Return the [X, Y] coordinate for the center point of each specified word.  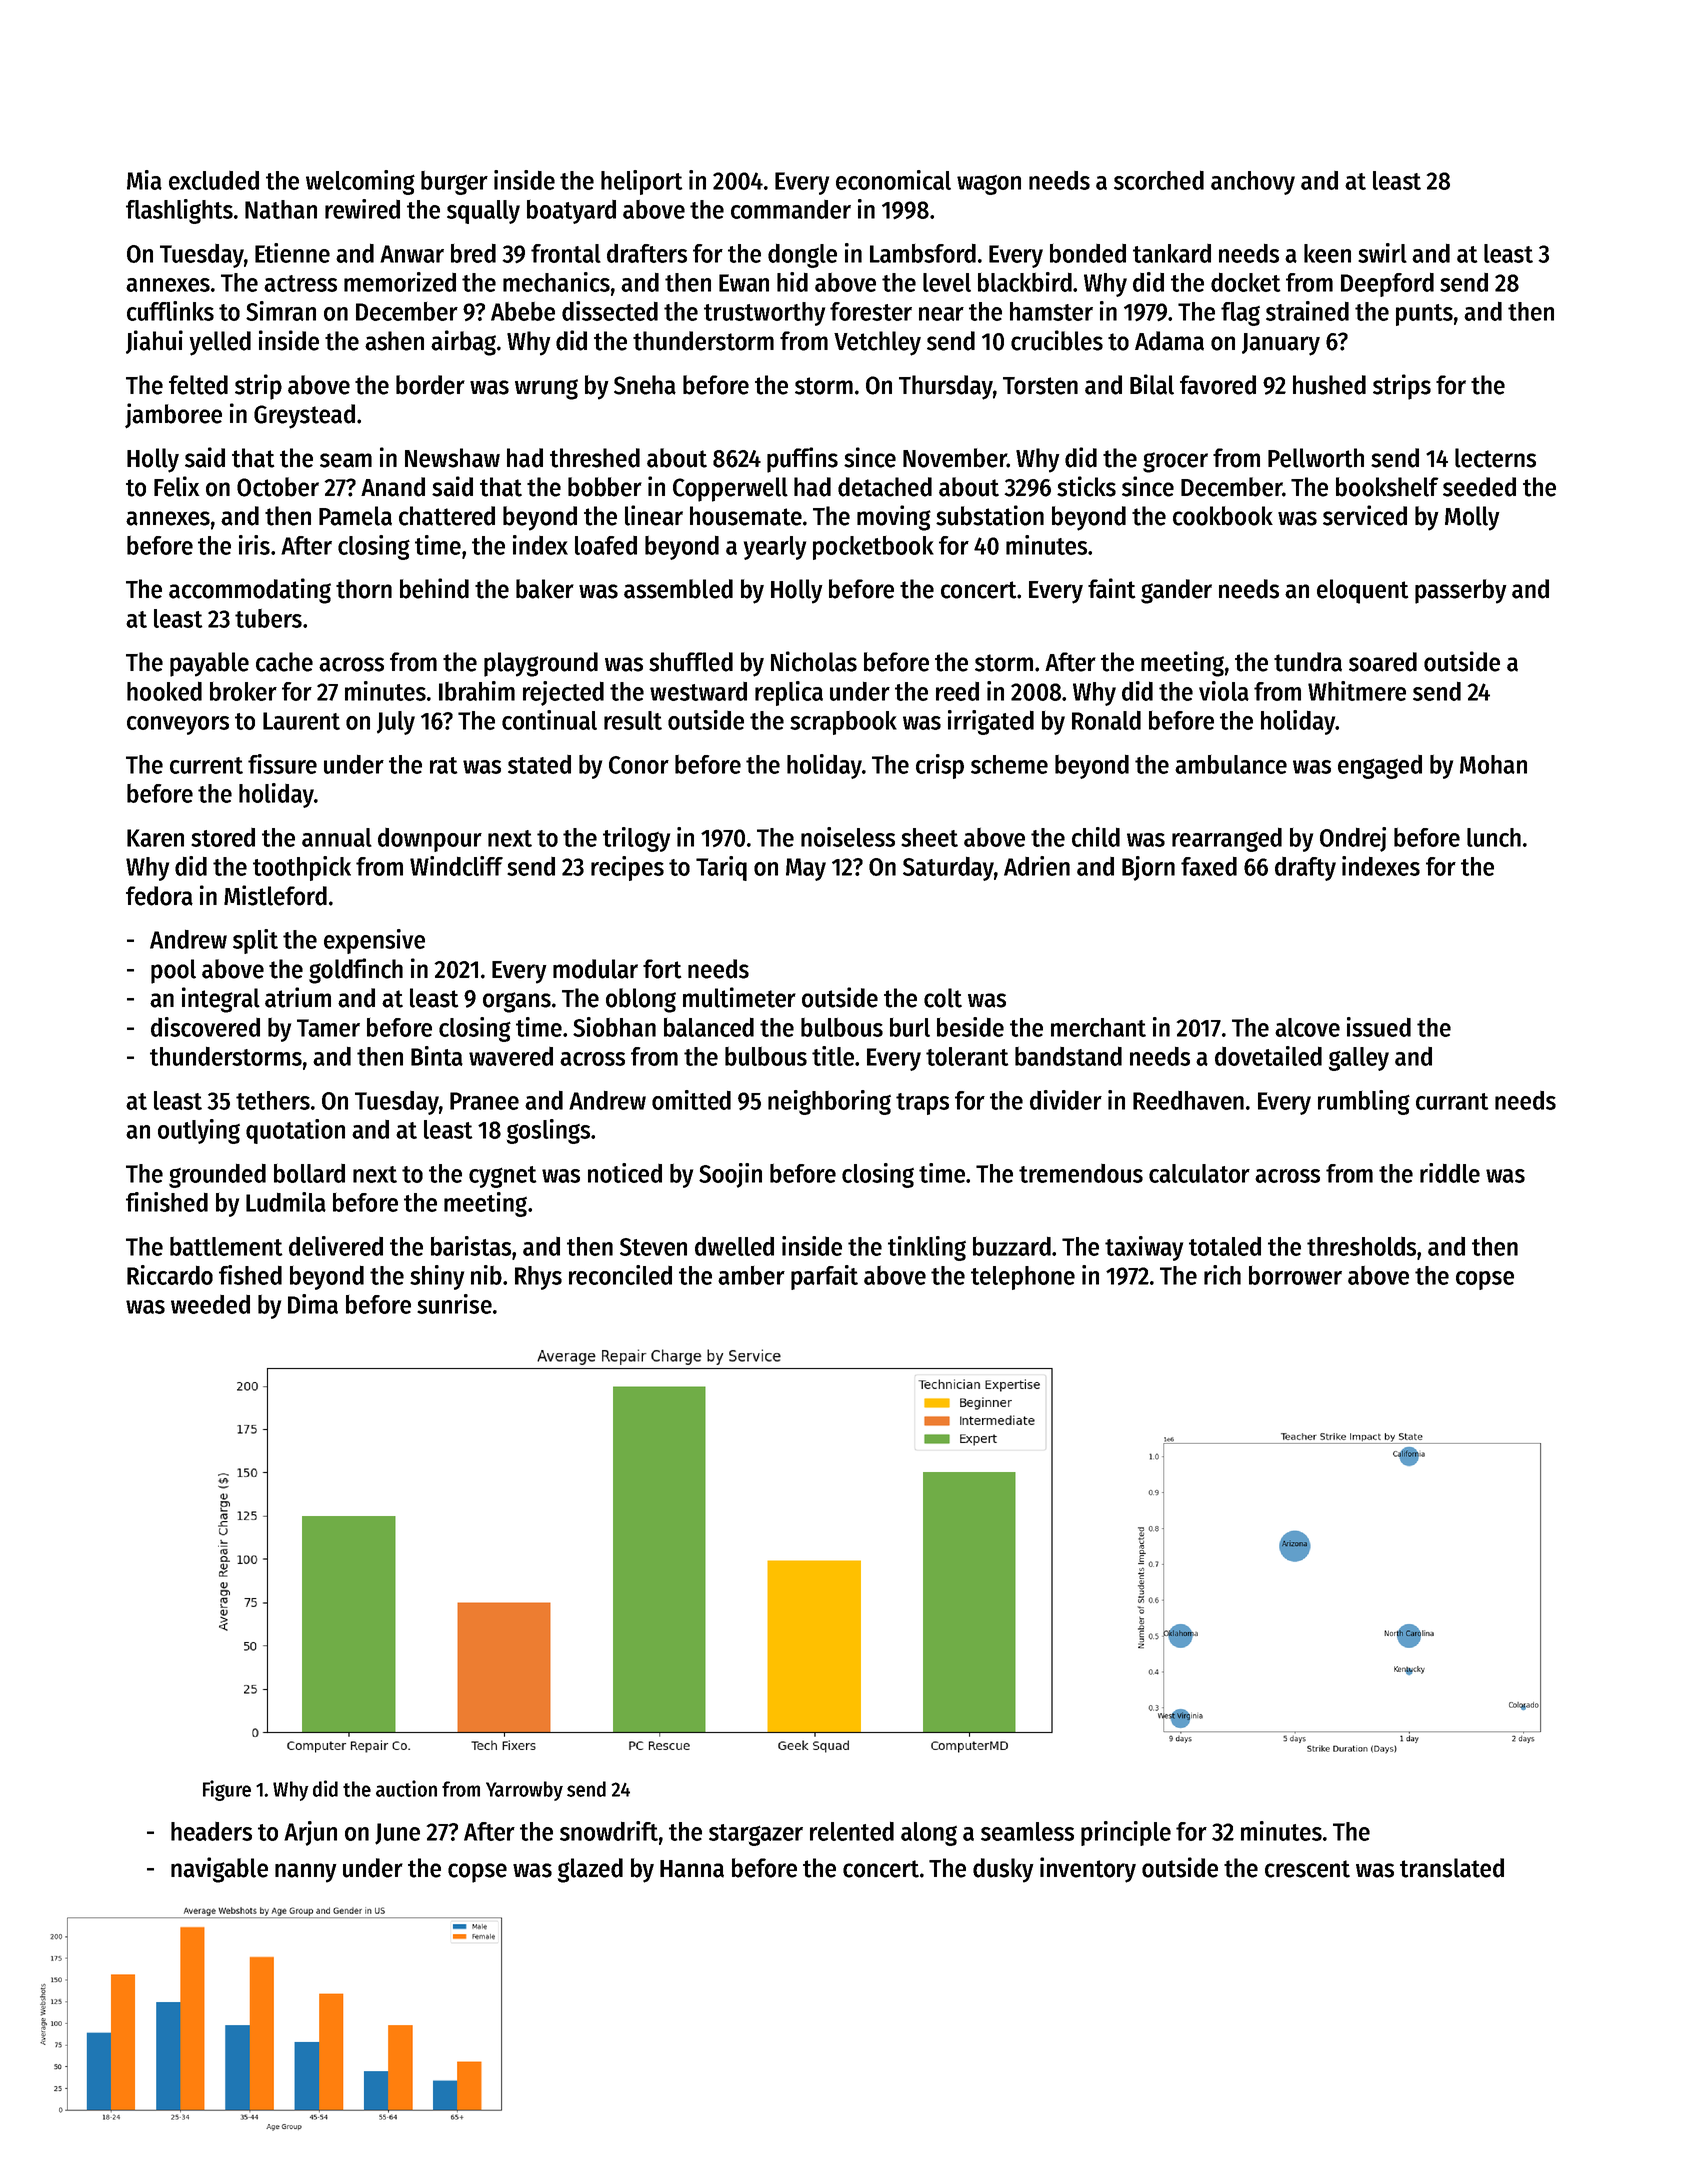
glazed [590, 1870]
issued [1379, 1027]
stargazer [756, 1835]
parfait [824, 1277]
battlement [226, 1246]
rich [1222, 1275]
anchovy [1253, 183]
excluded [214, 180]
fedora [159, 896]
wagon [989, 185]
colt [943, 998]
